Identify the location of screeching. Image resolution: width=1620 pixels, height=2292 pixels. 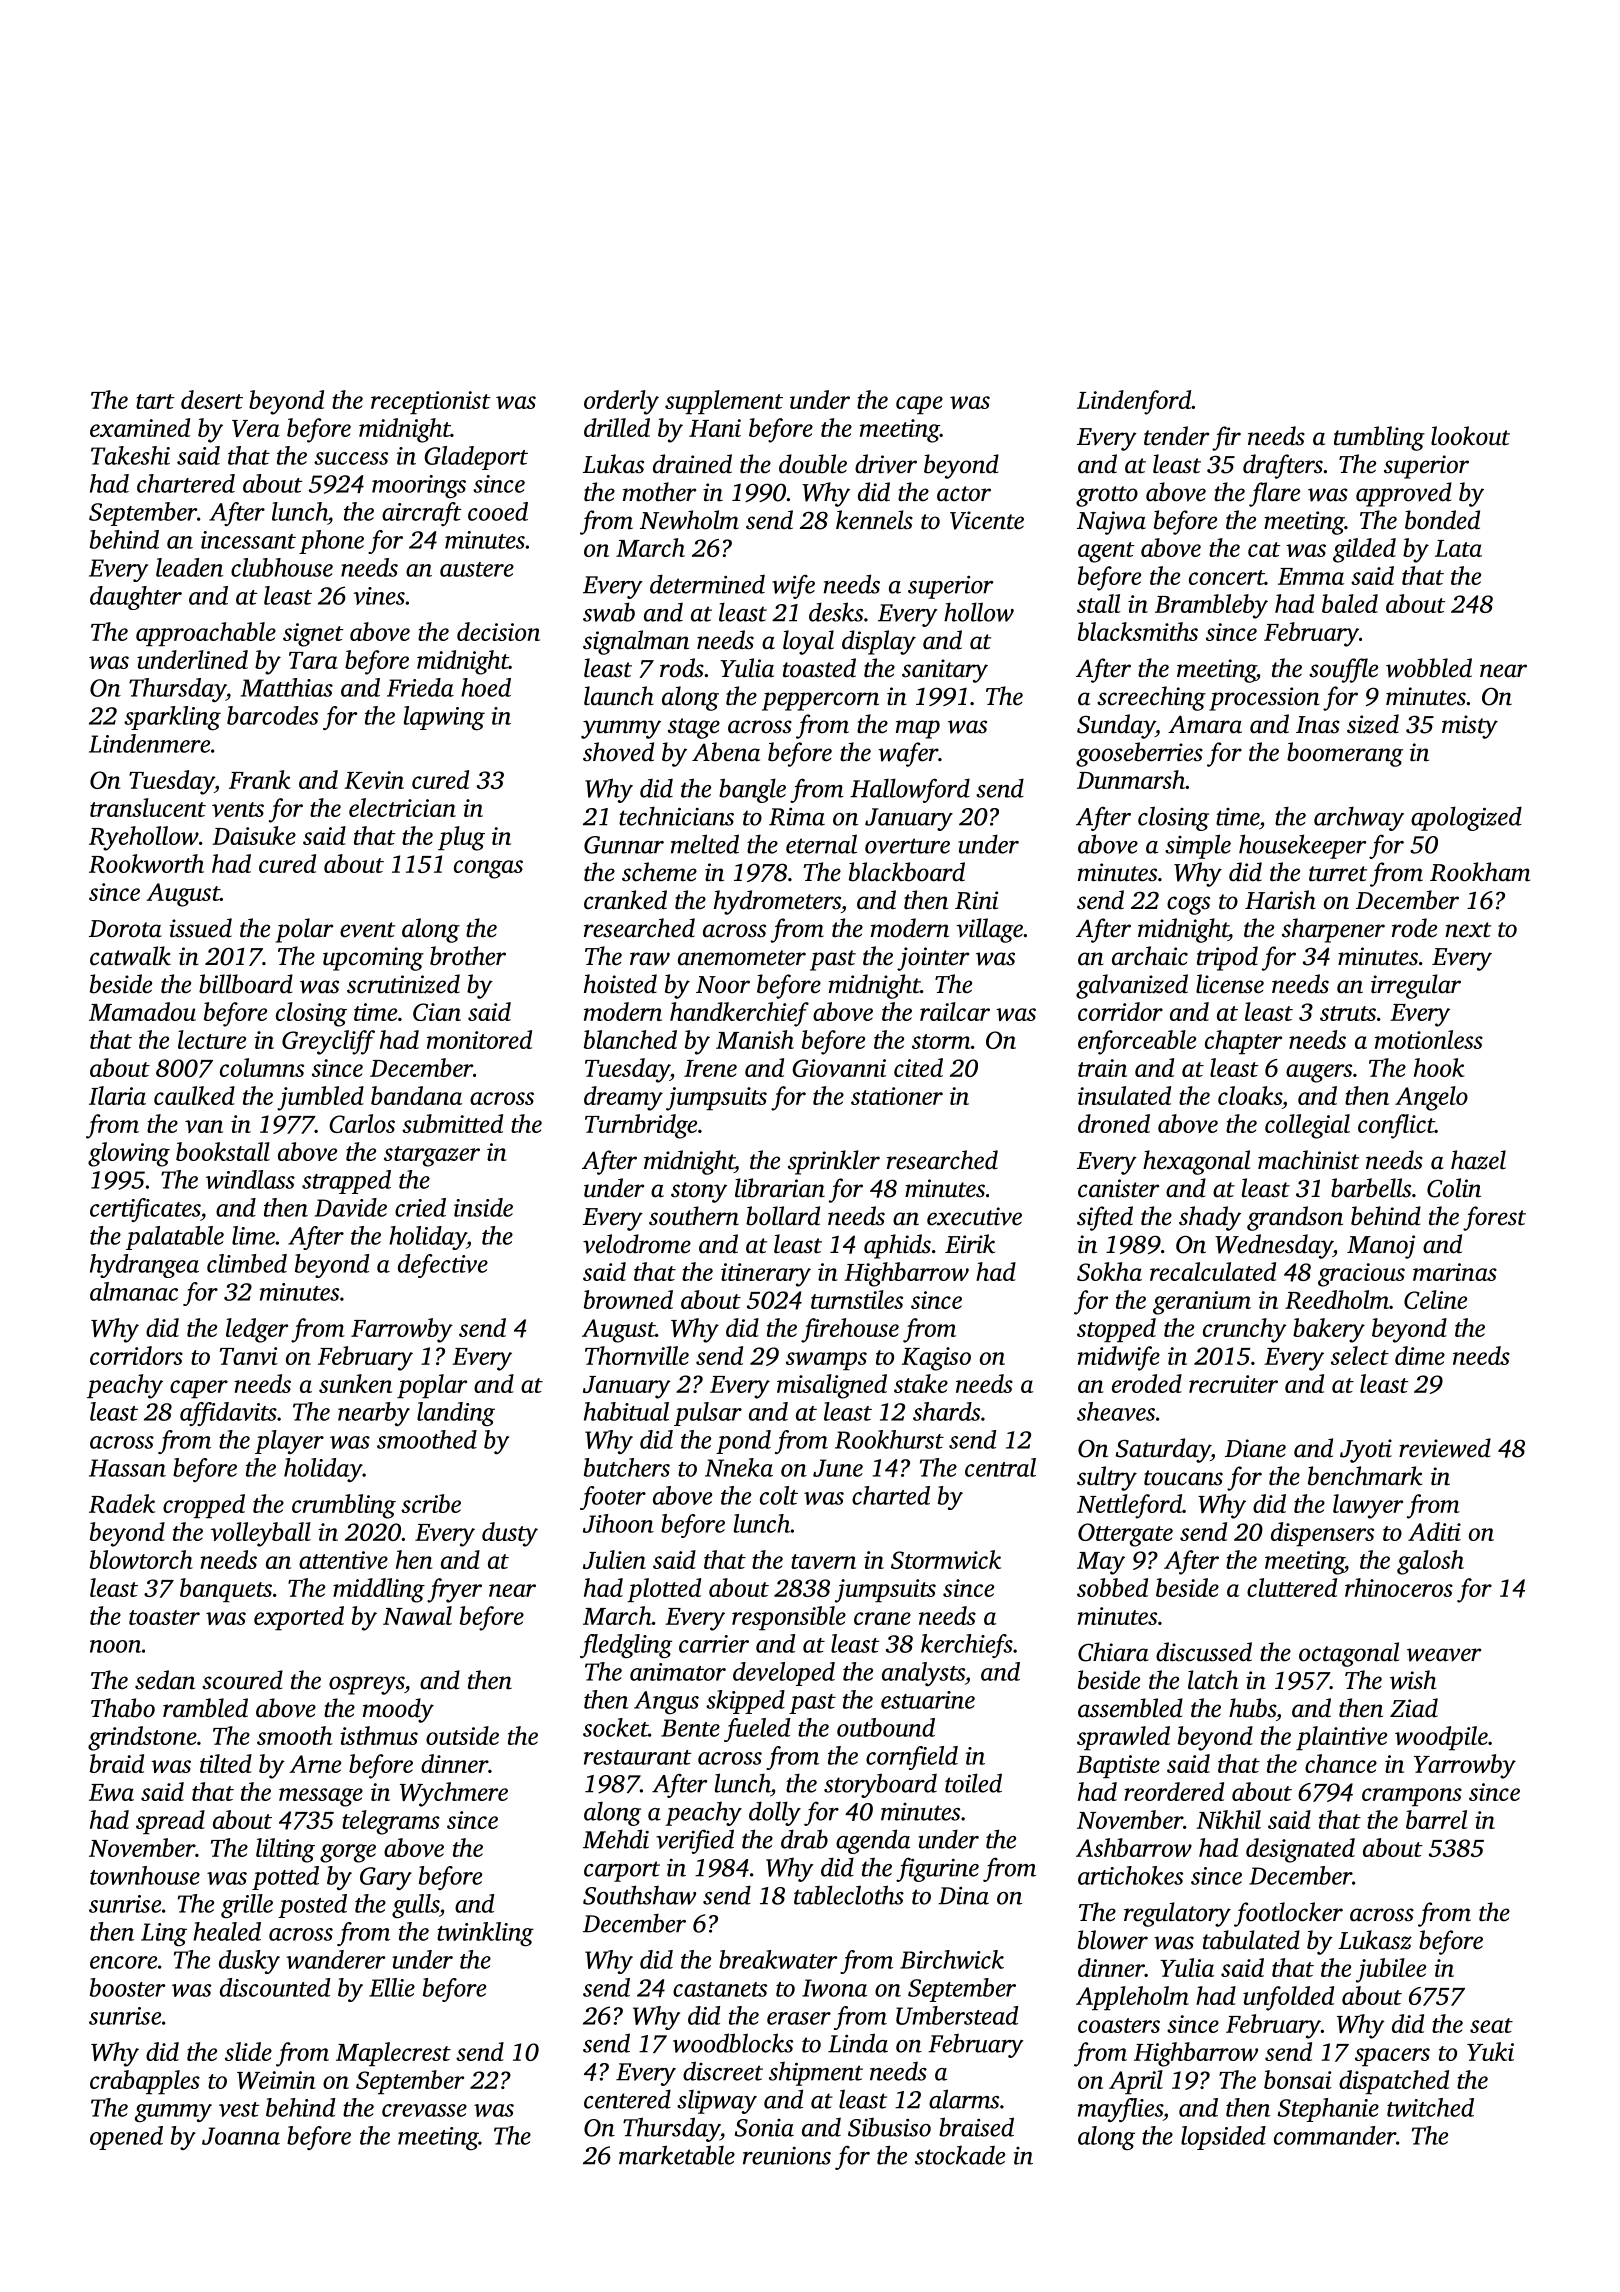
(1151, 698).
